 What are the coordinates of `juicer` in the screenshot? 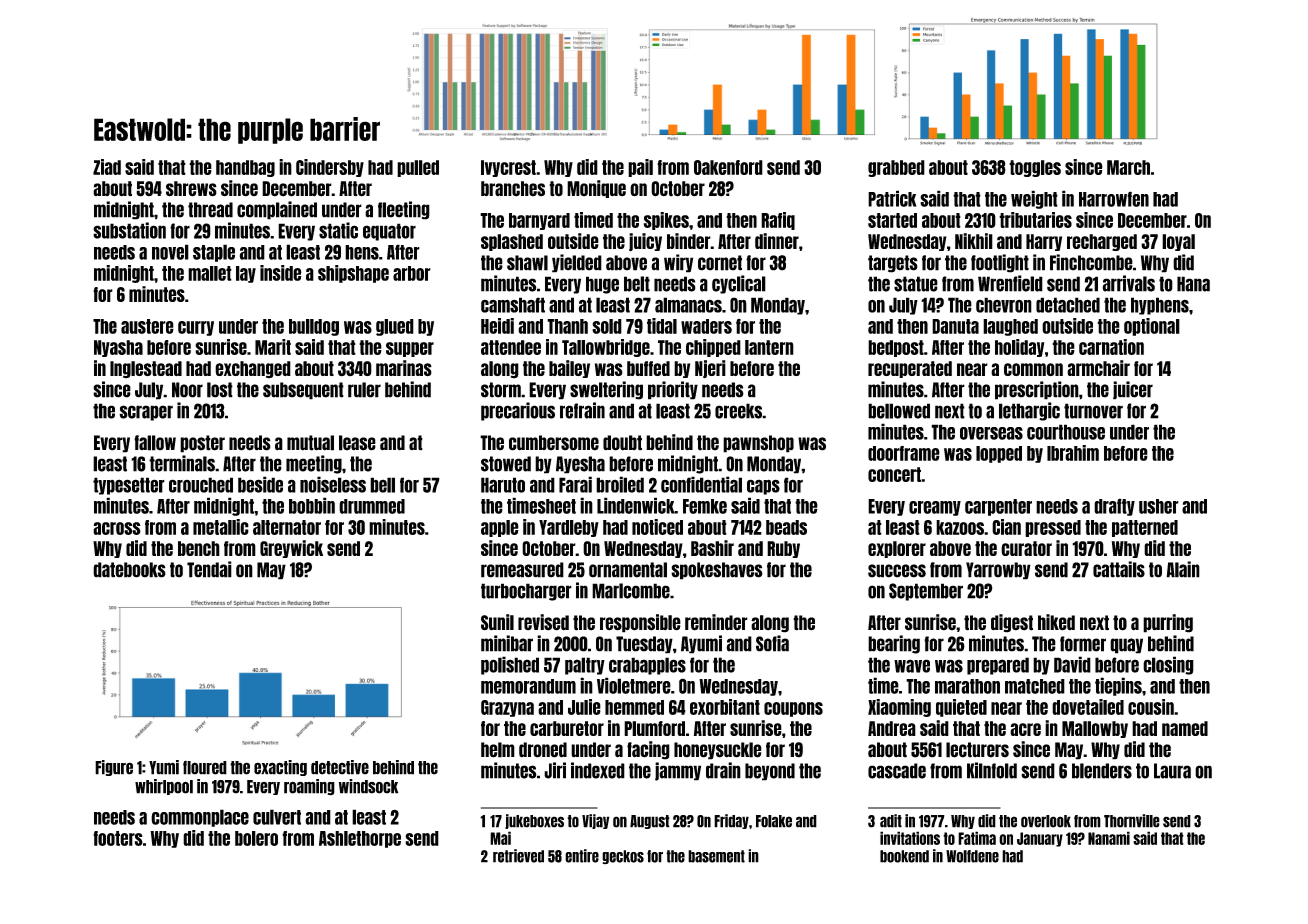 It's located at (1133, 390).
